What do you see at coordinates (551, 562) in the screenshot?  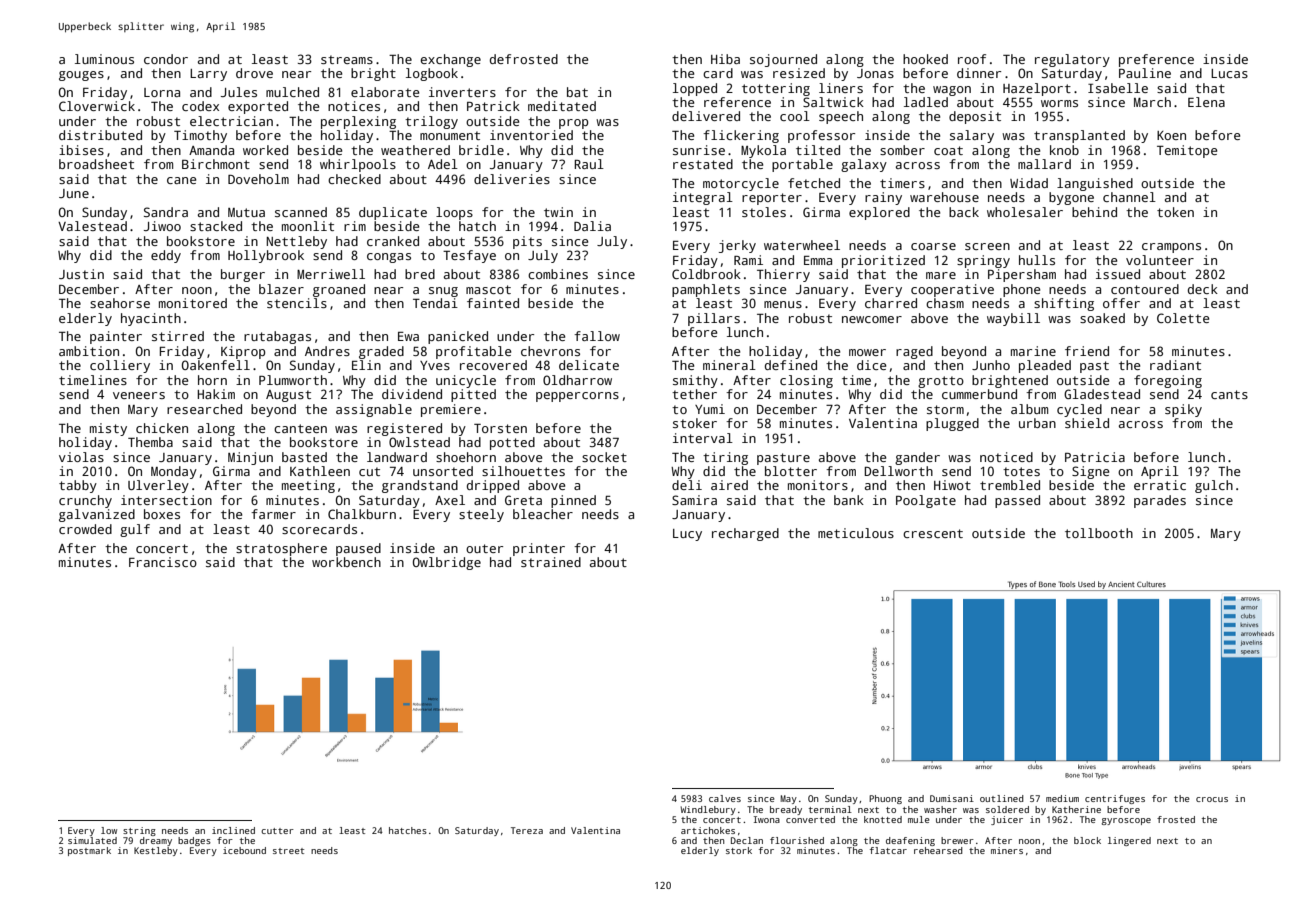 I see `strained` at bounding box center [551, 562].
